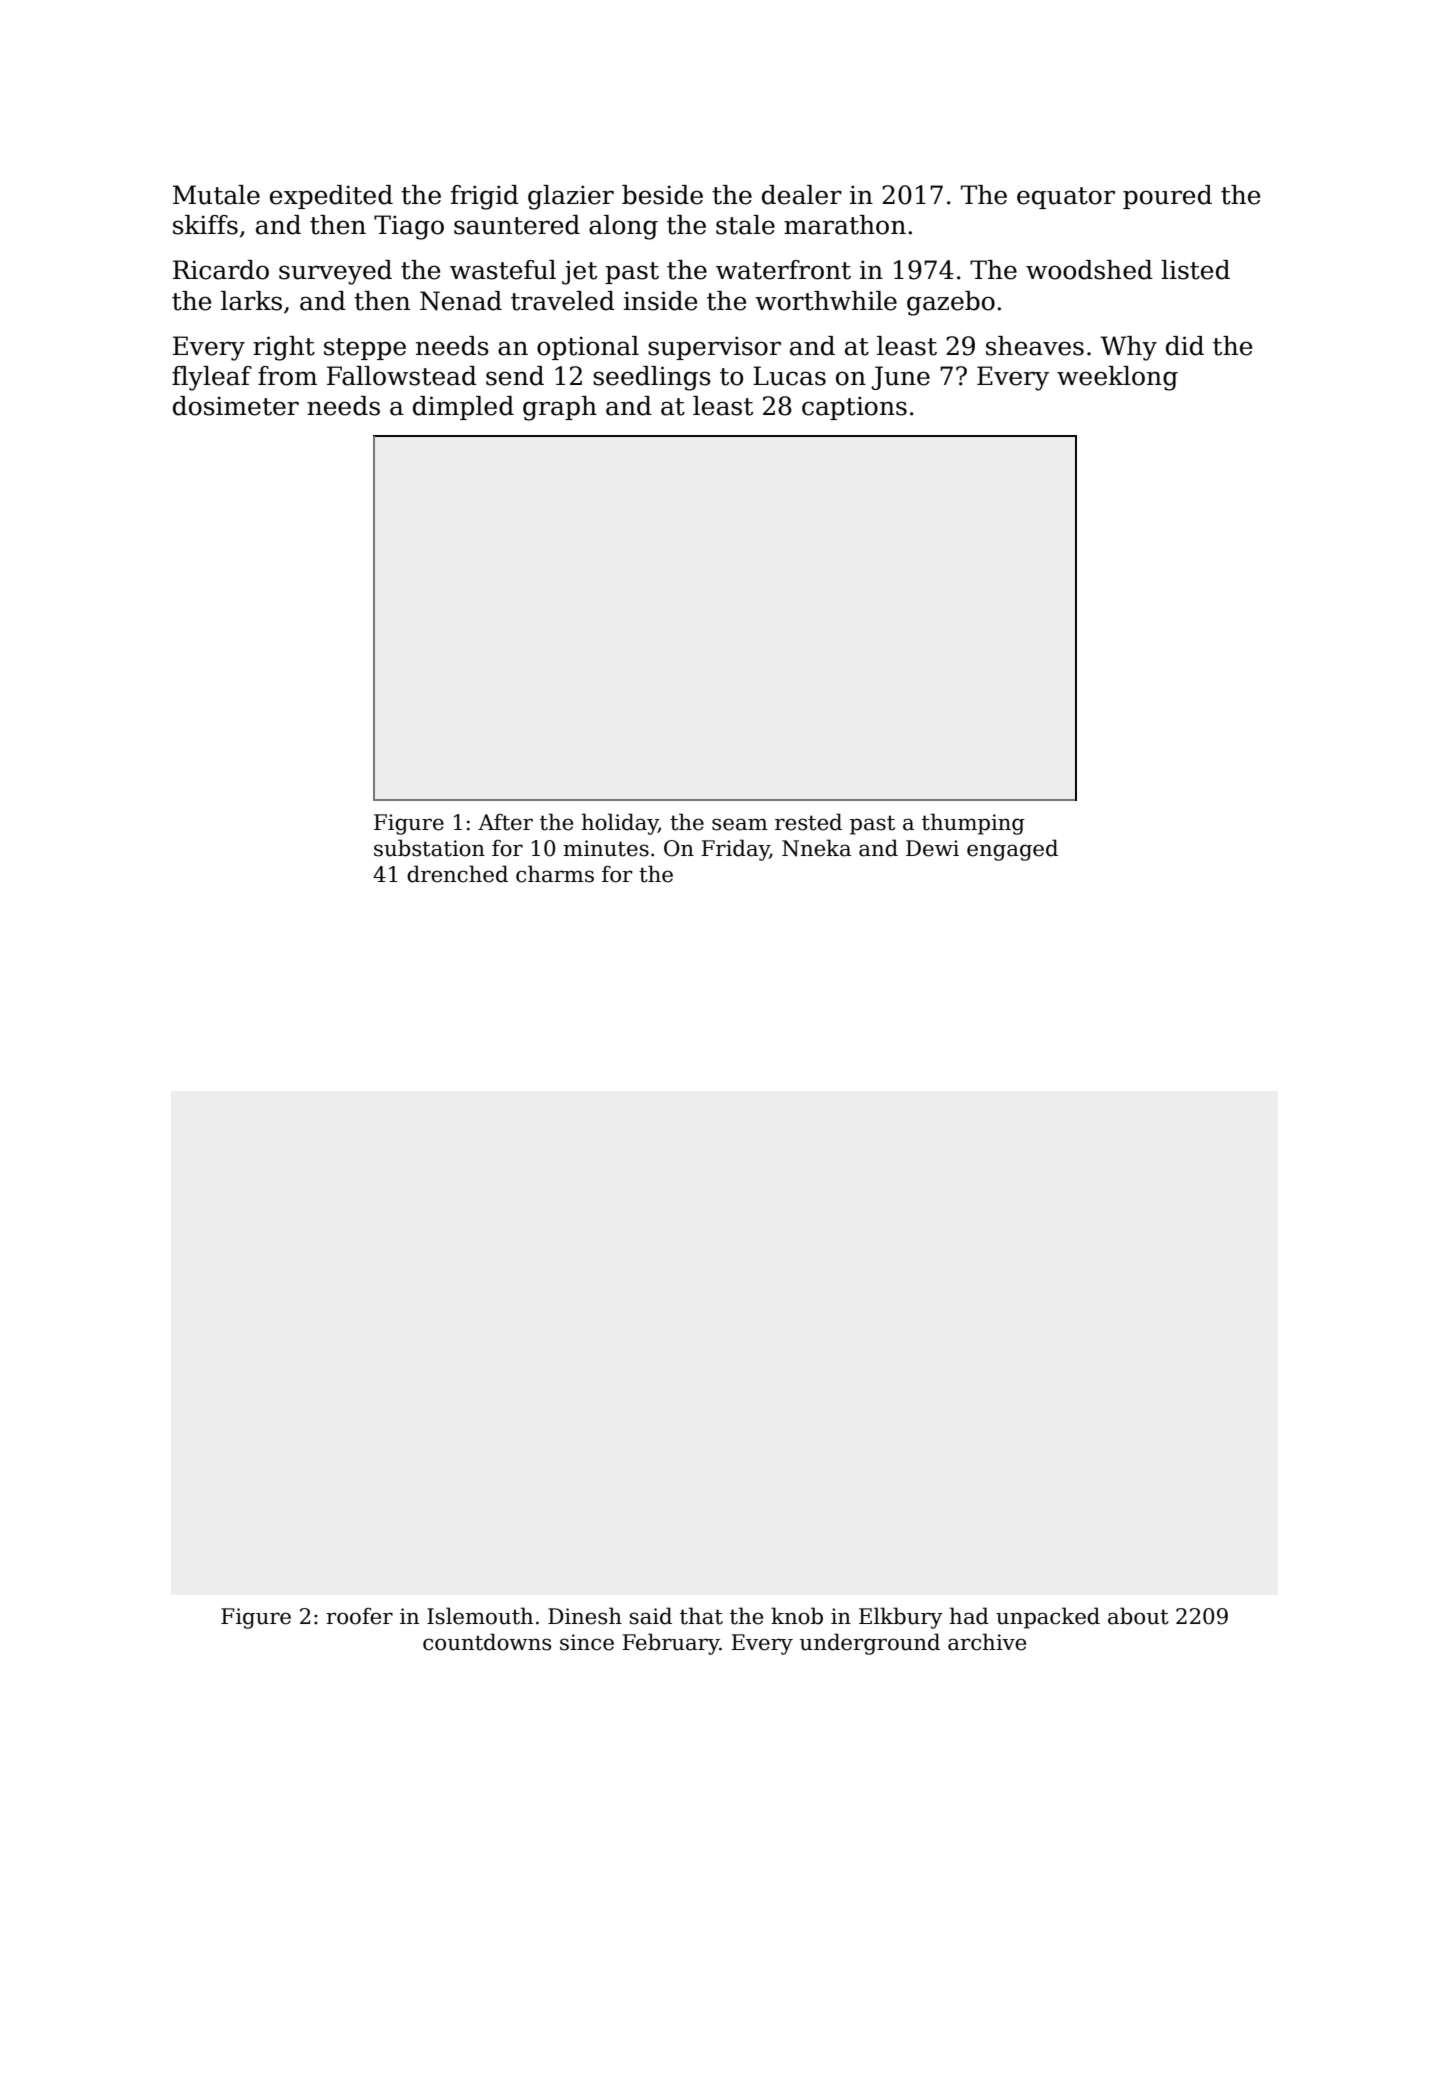 Image resolution: width=1450 pixels, height=2100 pixels. What do you see at coordinates (802, 195) in the image?
I see `dealer` at bounding box center [802, 195].
